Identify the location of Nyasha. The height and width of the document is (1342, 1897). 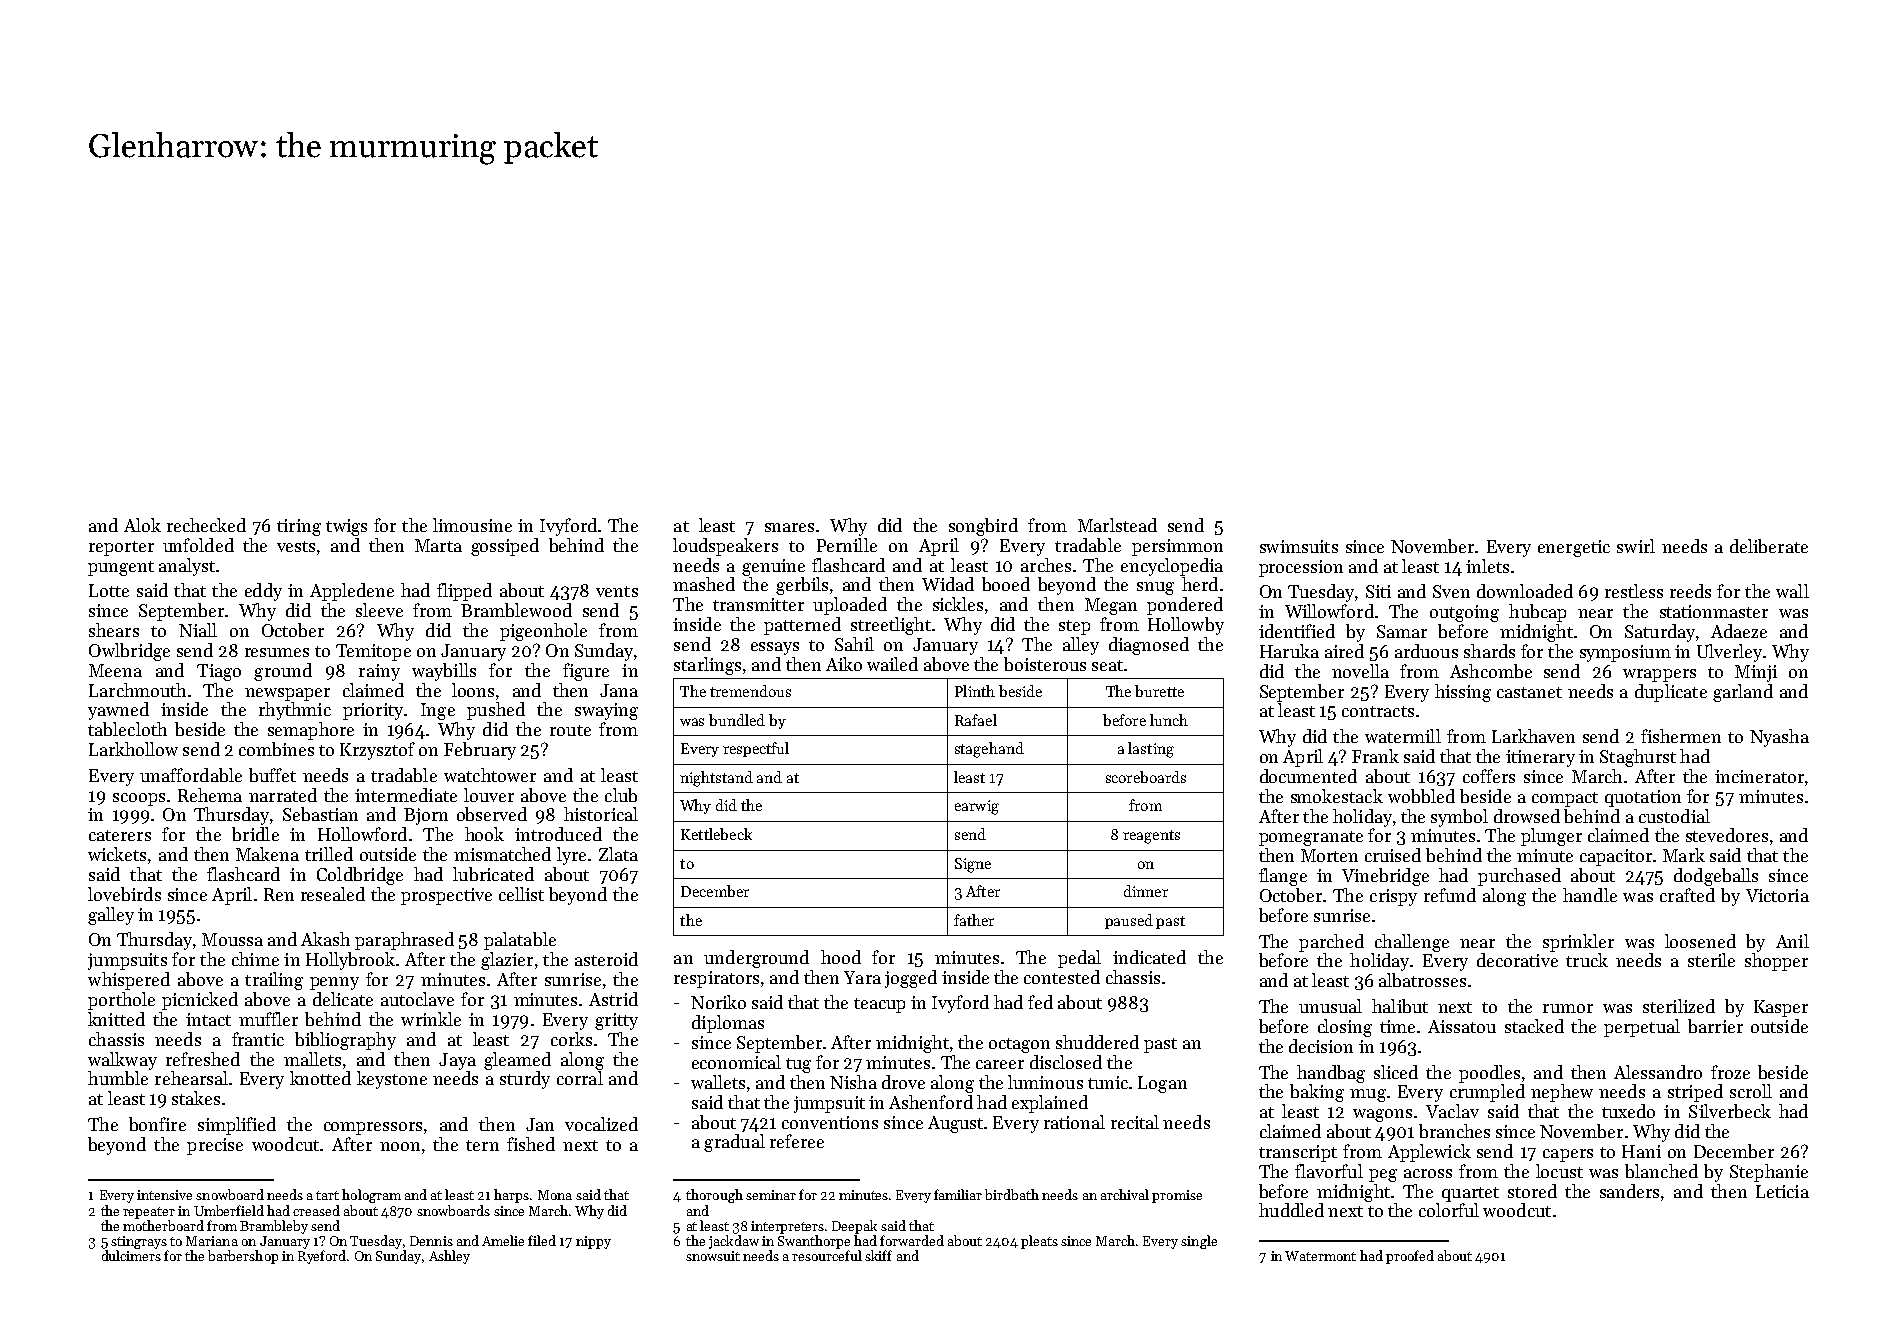
(1779, 738).
